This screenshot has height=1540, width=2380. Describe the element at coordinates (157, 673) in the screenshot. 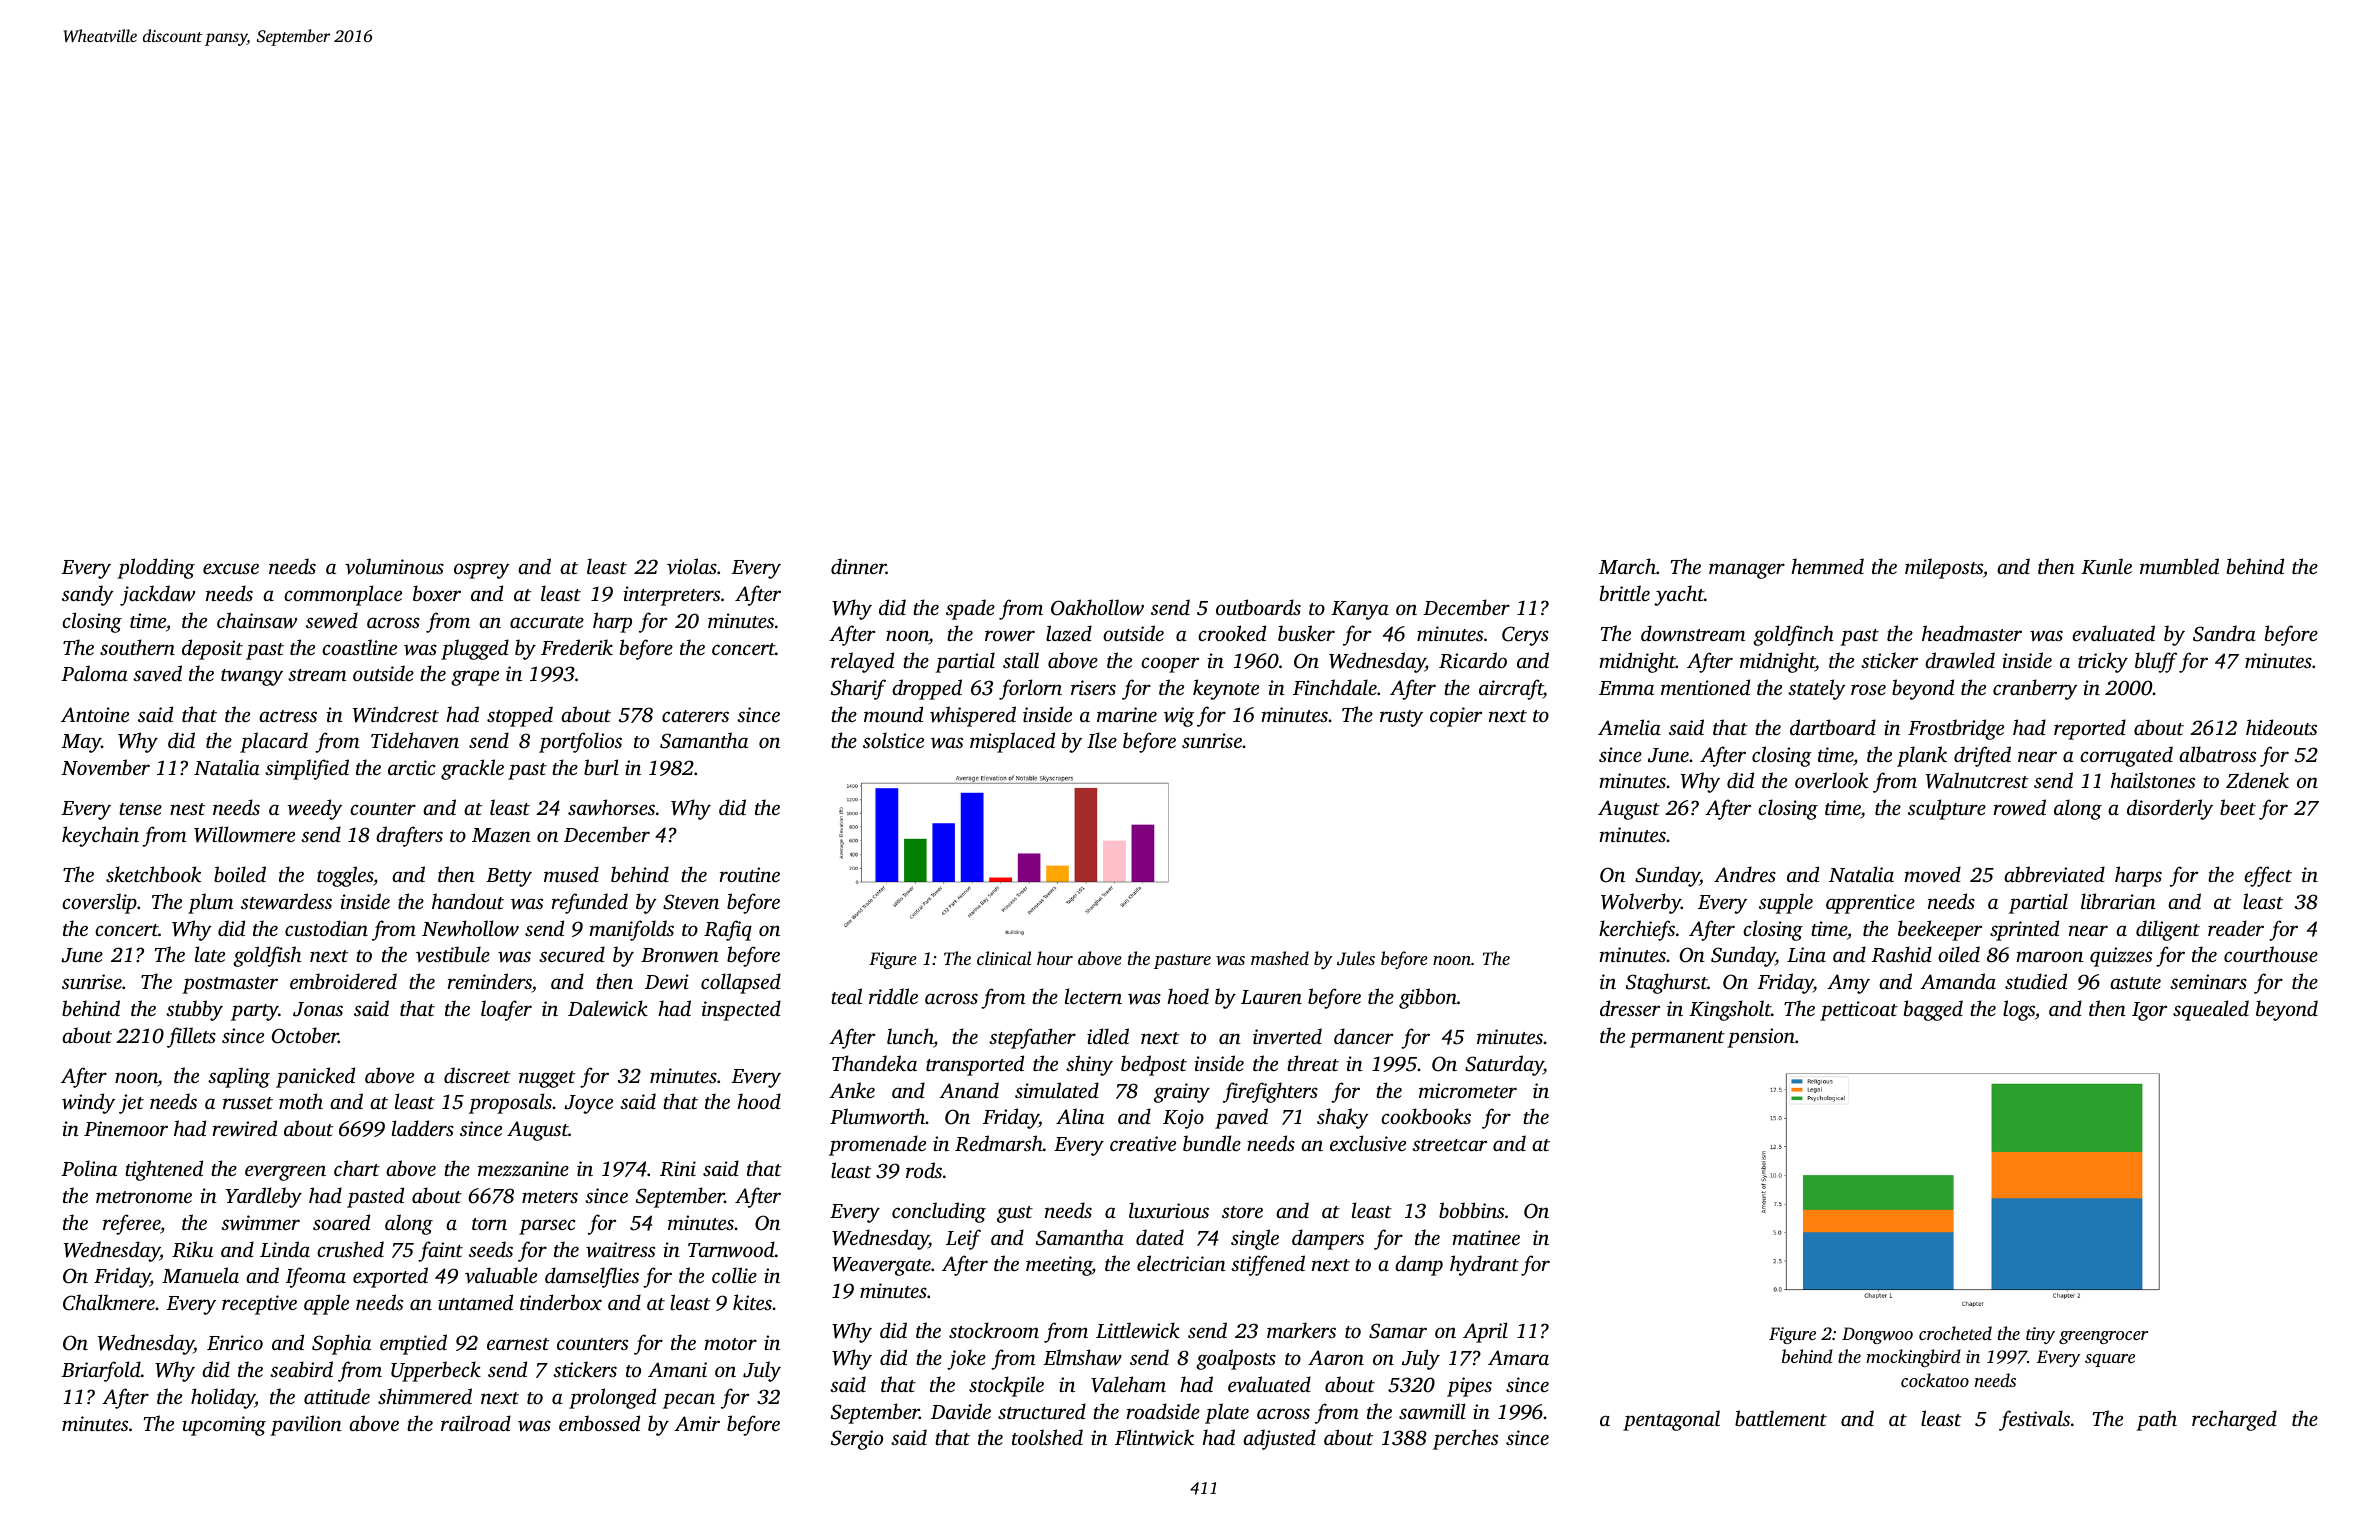

I see `saved` at that location.
